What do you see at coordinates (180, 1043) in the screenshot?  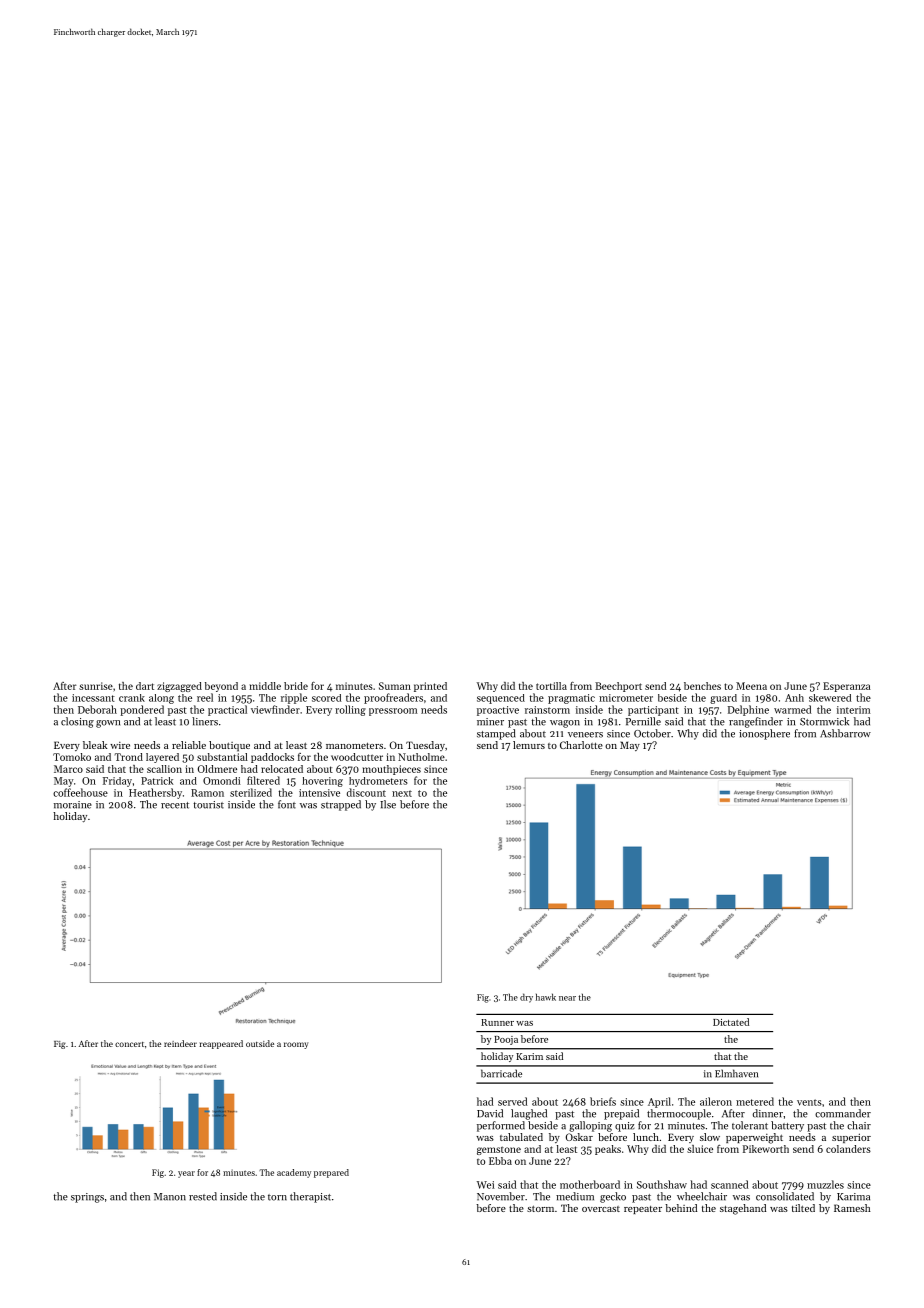 I see `reindeer` at bounding box center [180, 1043].
